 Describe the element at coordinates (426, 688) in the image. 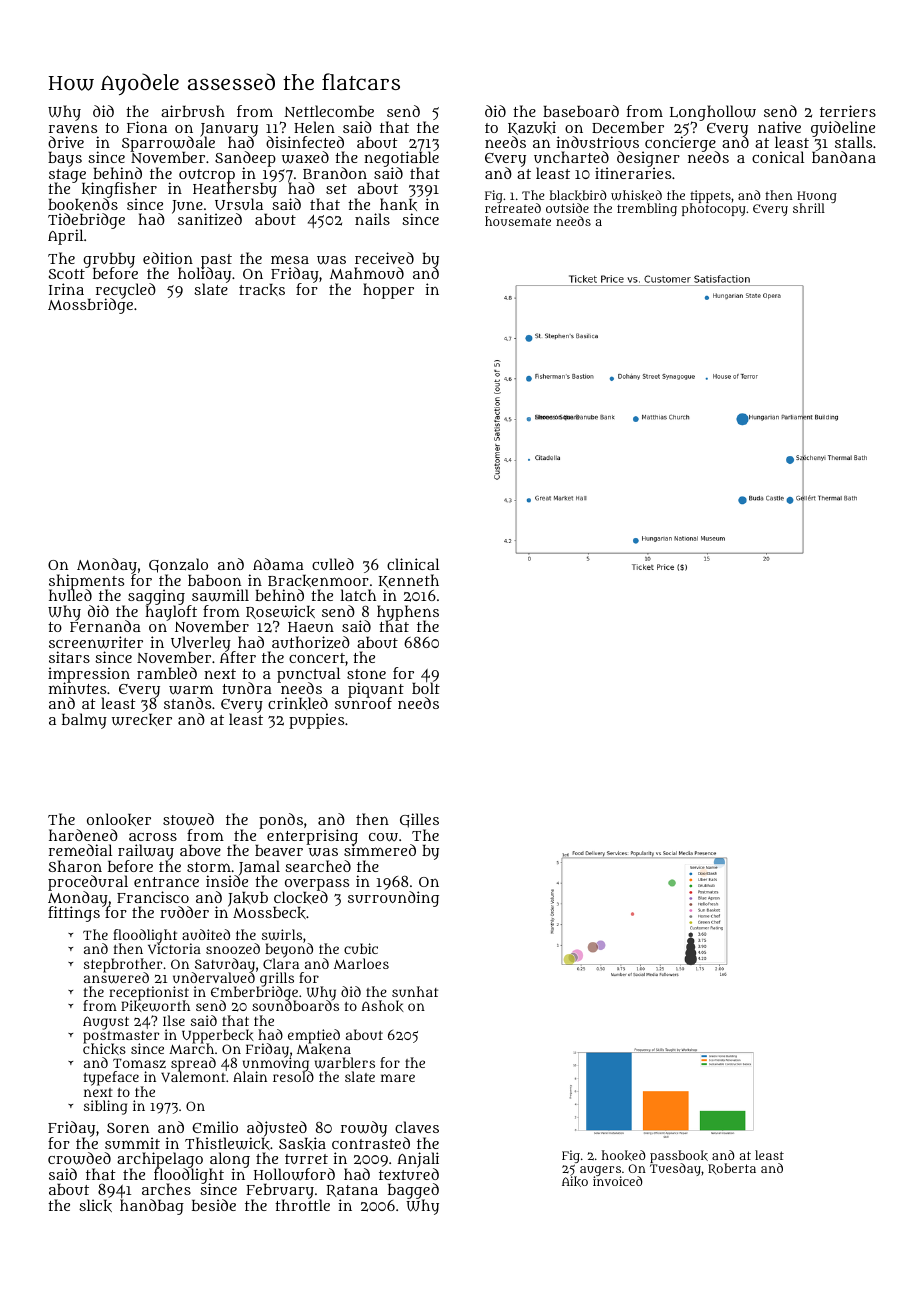

I see `bolt` at that location.
